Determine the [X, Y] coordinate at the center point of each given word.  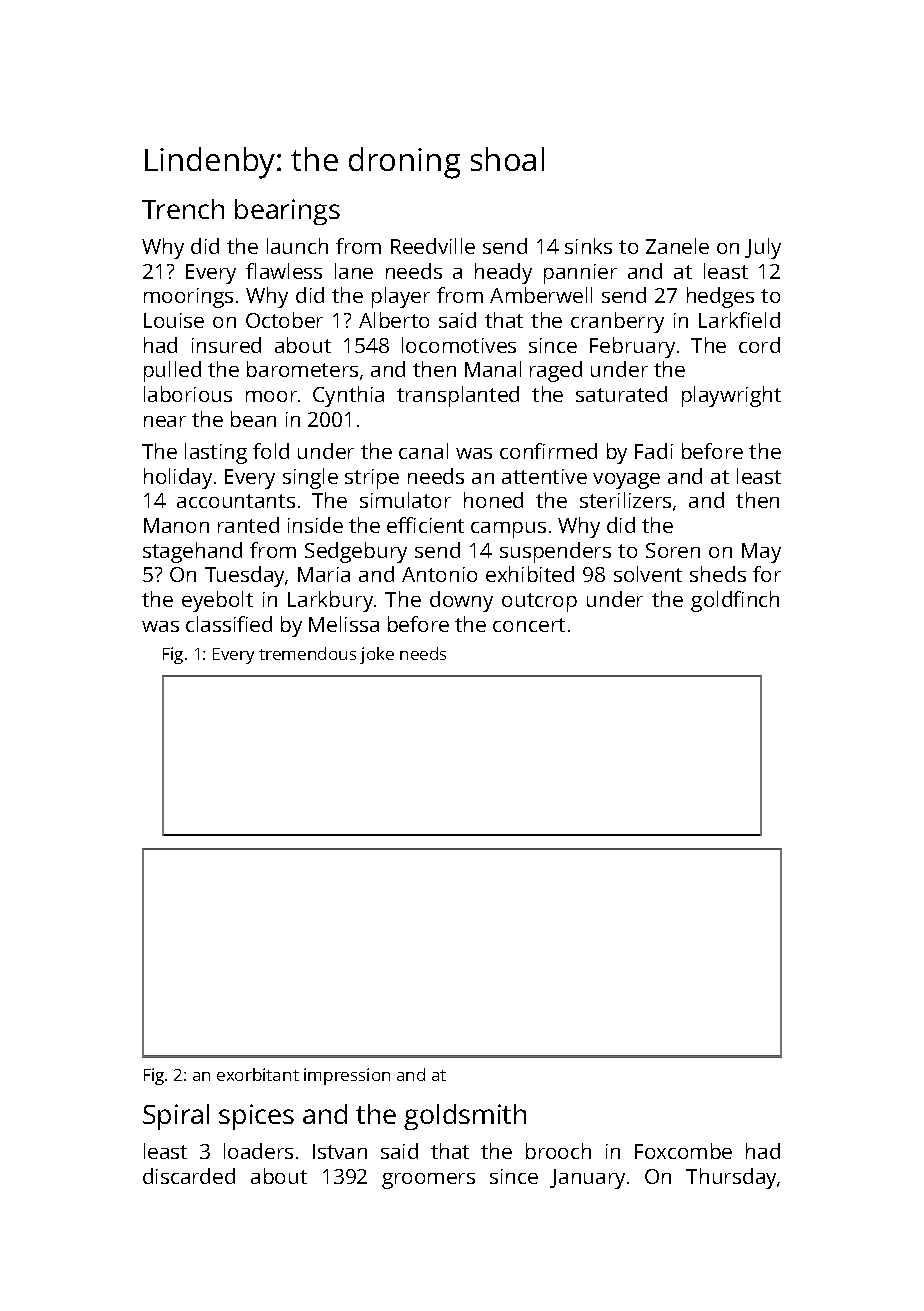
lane [354, 271]
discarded [189, 1176]
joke [377, 655]
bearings [287, 212]
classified [229, 624]
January [587, 1179]
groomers [428, 1181]
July [763, 248]
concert [529, 625]
